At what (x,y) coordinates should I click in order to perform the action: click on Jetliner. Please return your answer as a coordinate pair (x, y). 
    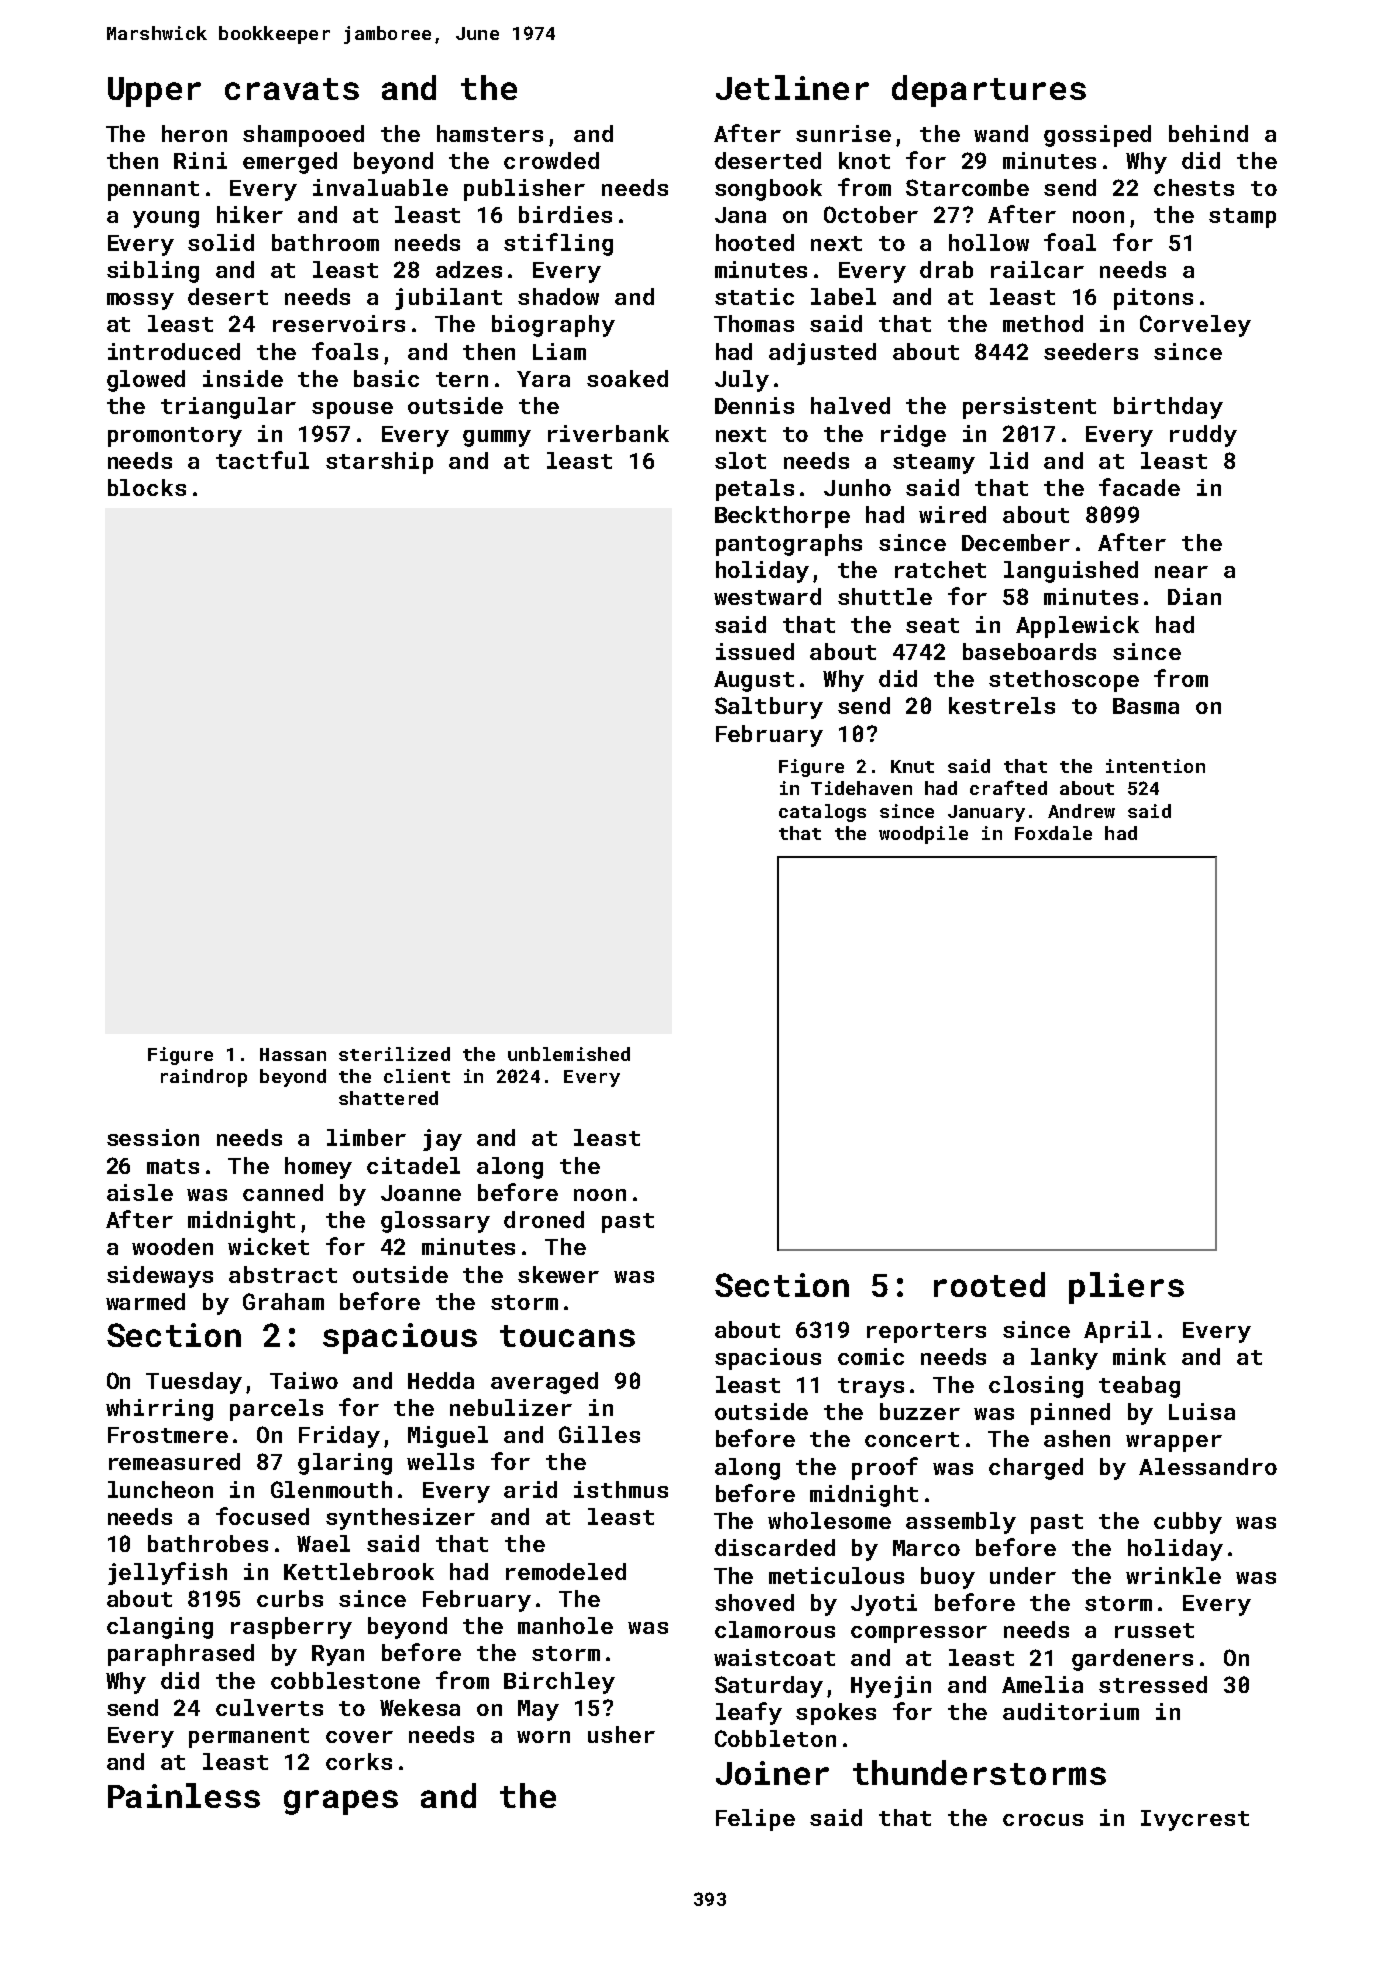
    Looking at the image, I should click on (792, 87).
